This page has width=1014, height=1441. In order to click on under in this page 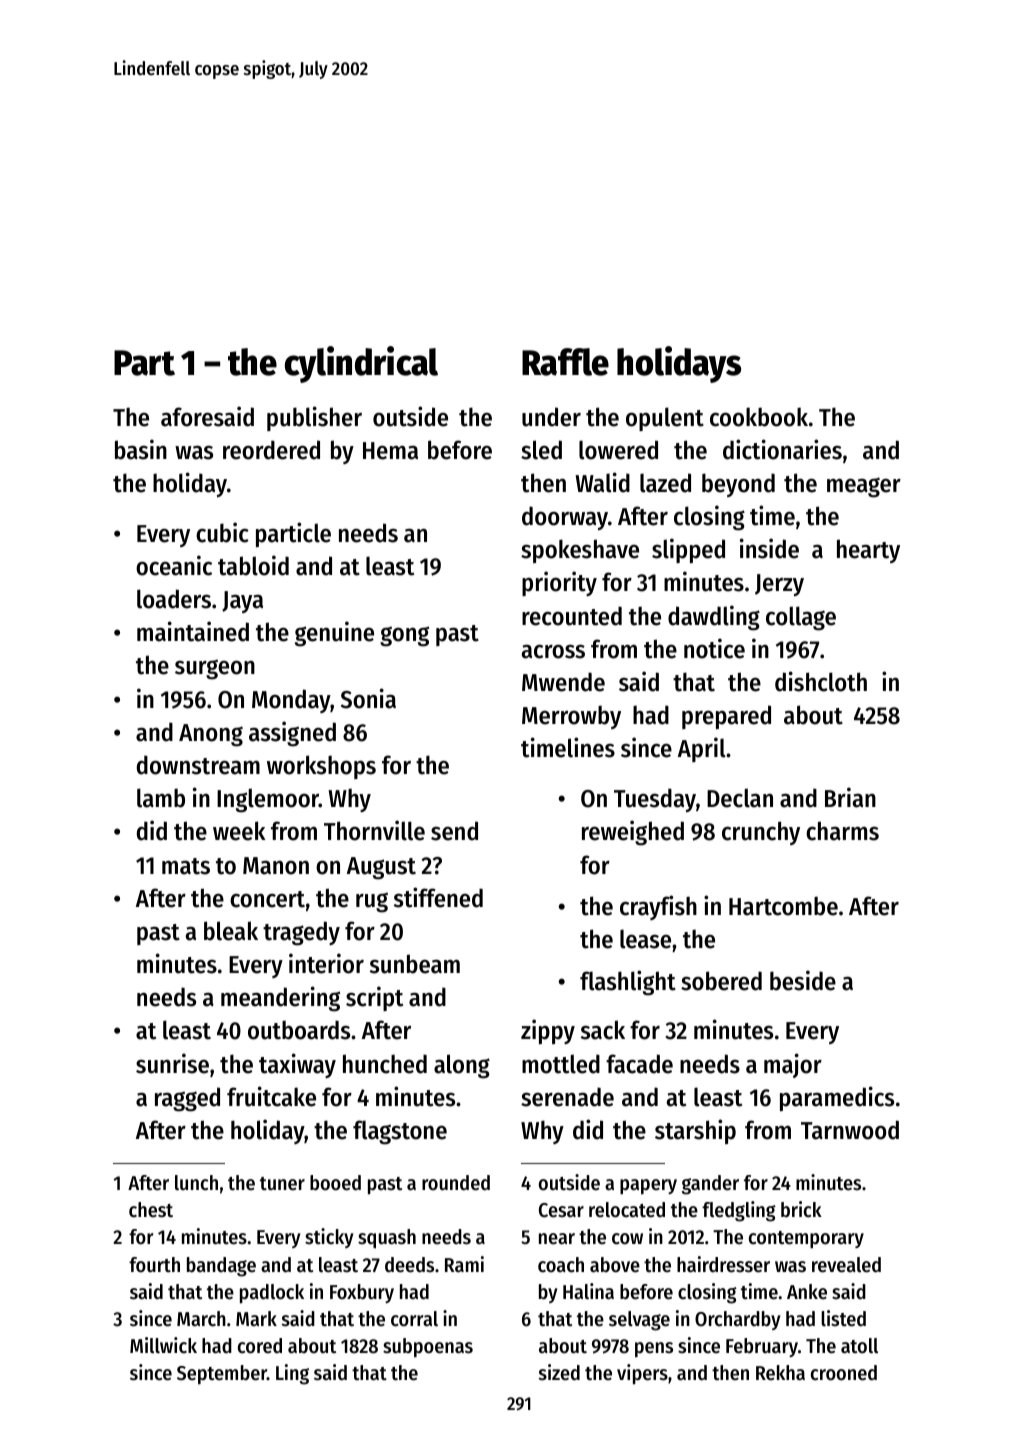, I will do `click(551, 417)`.
